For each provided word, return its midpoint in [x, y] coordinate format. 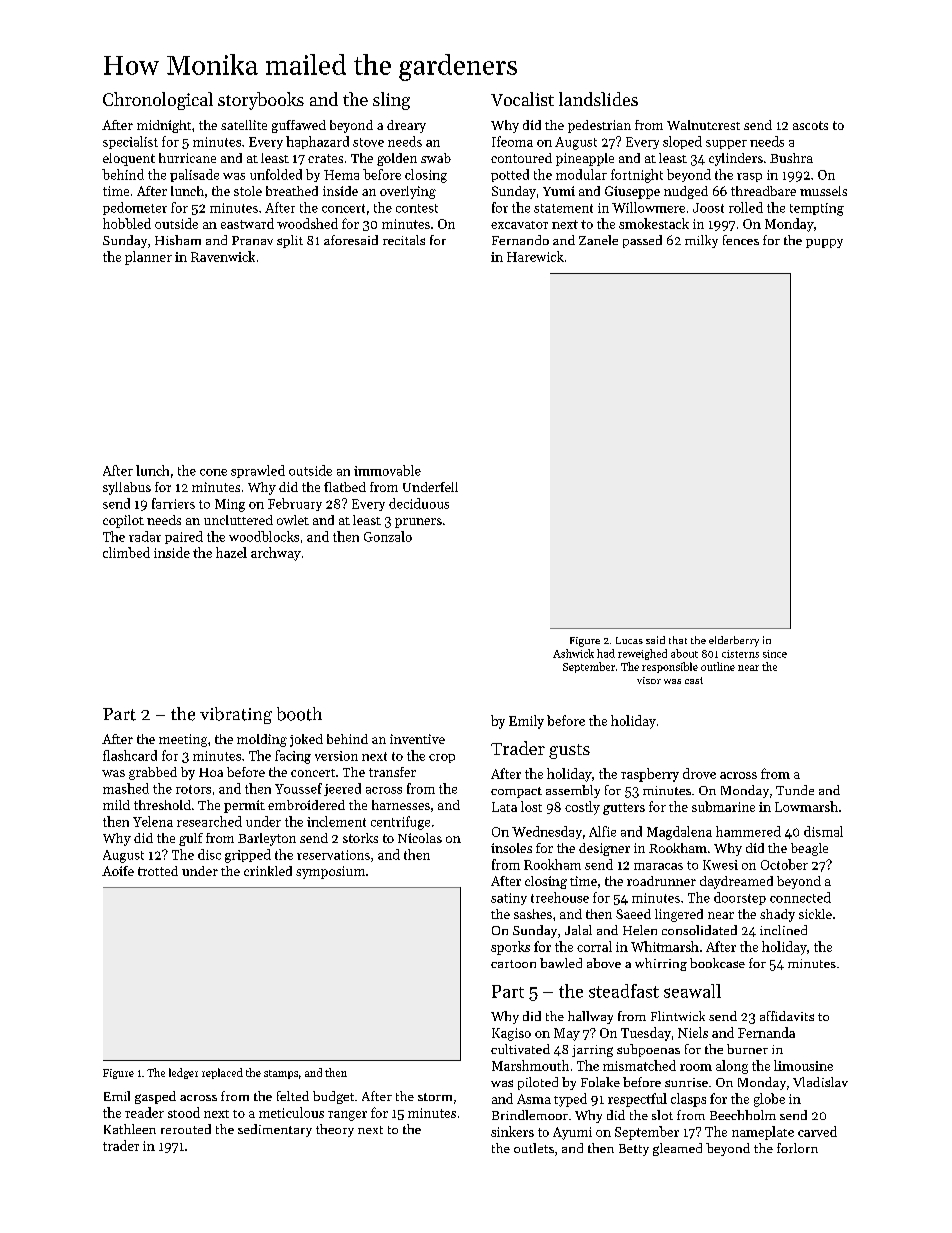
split [290, 241]
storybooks [261, 101]
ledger [183, 1073]
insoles [511, 848]
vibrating [236, 715]
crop [442, 758]
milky [701, 241]
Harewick [535, 256]
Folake [600, 1082]
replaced [222, 1073]
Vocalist [522, 99]
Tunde [795, 790]
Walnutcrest [703, 125]
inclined [783, 930]
